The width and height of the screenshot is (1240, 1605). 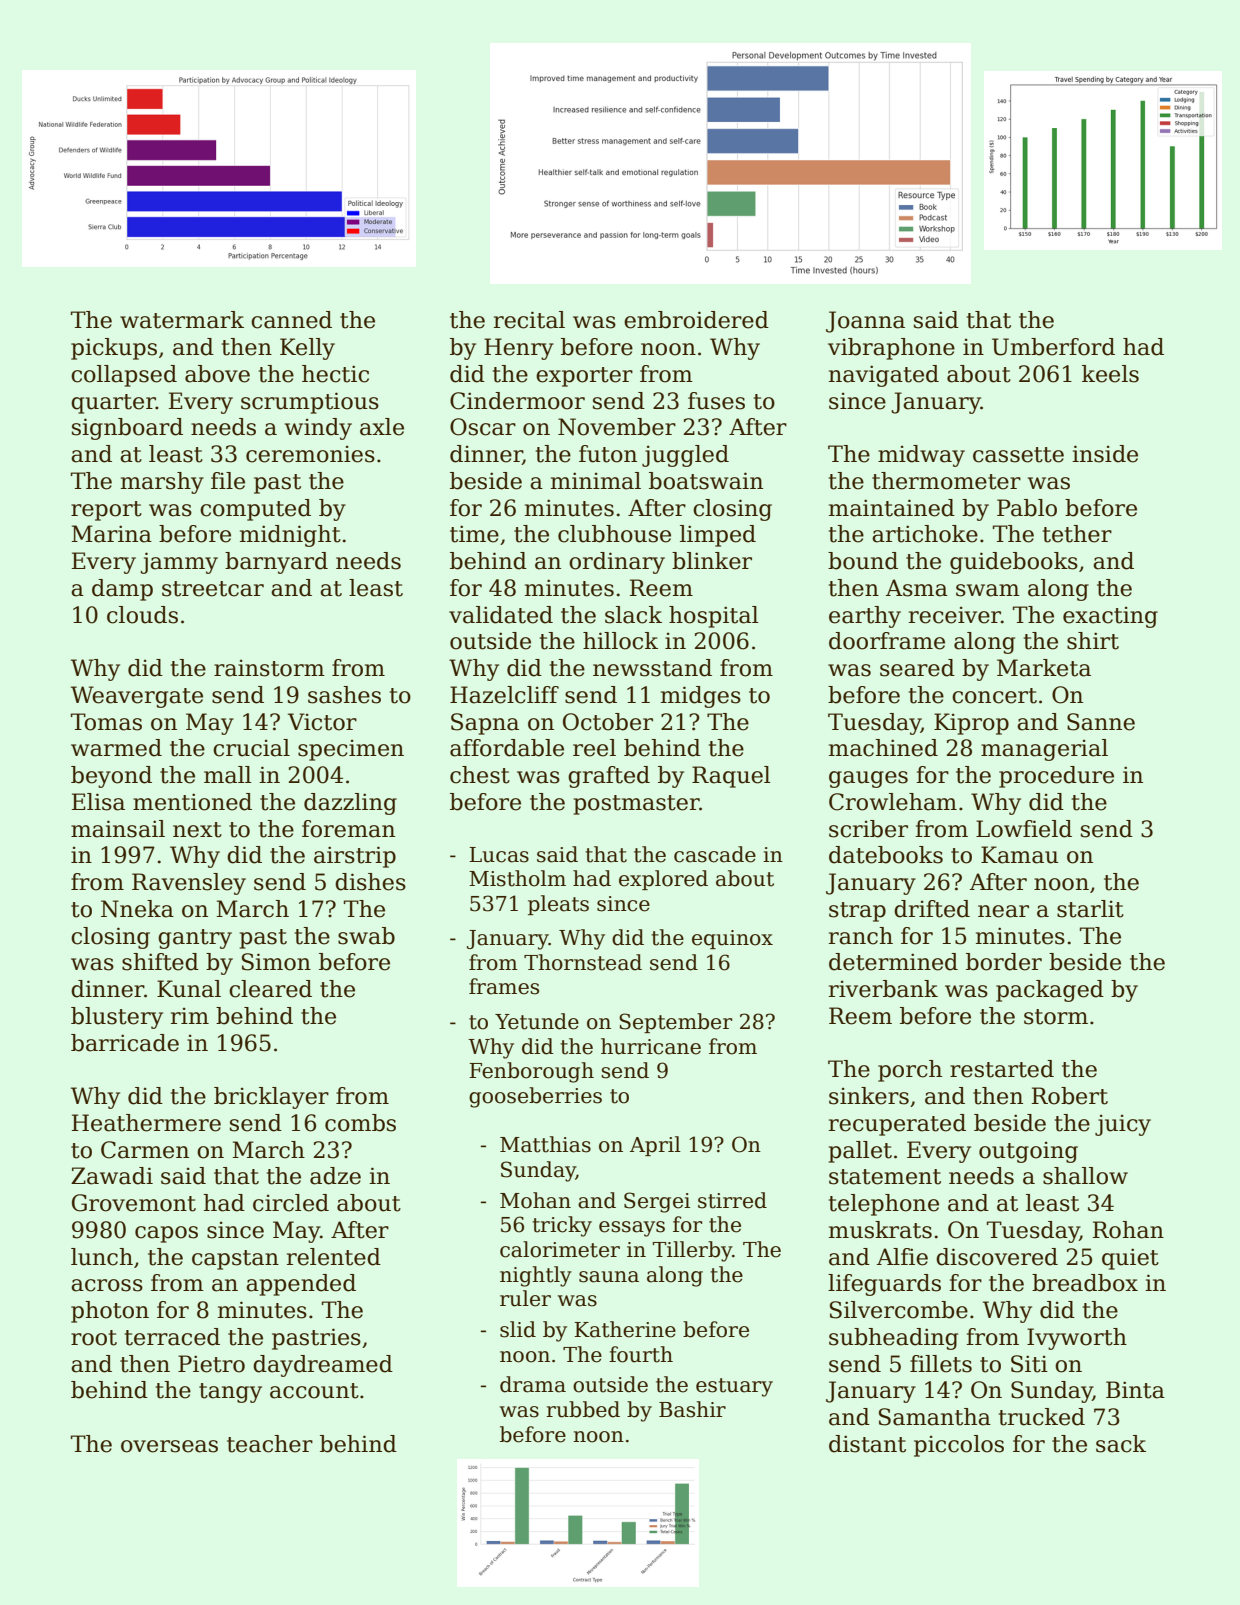 What do you see at coordinates (1090, 909) in the screenshot?
I see `starlit` at bounding box center [1090, 909].
